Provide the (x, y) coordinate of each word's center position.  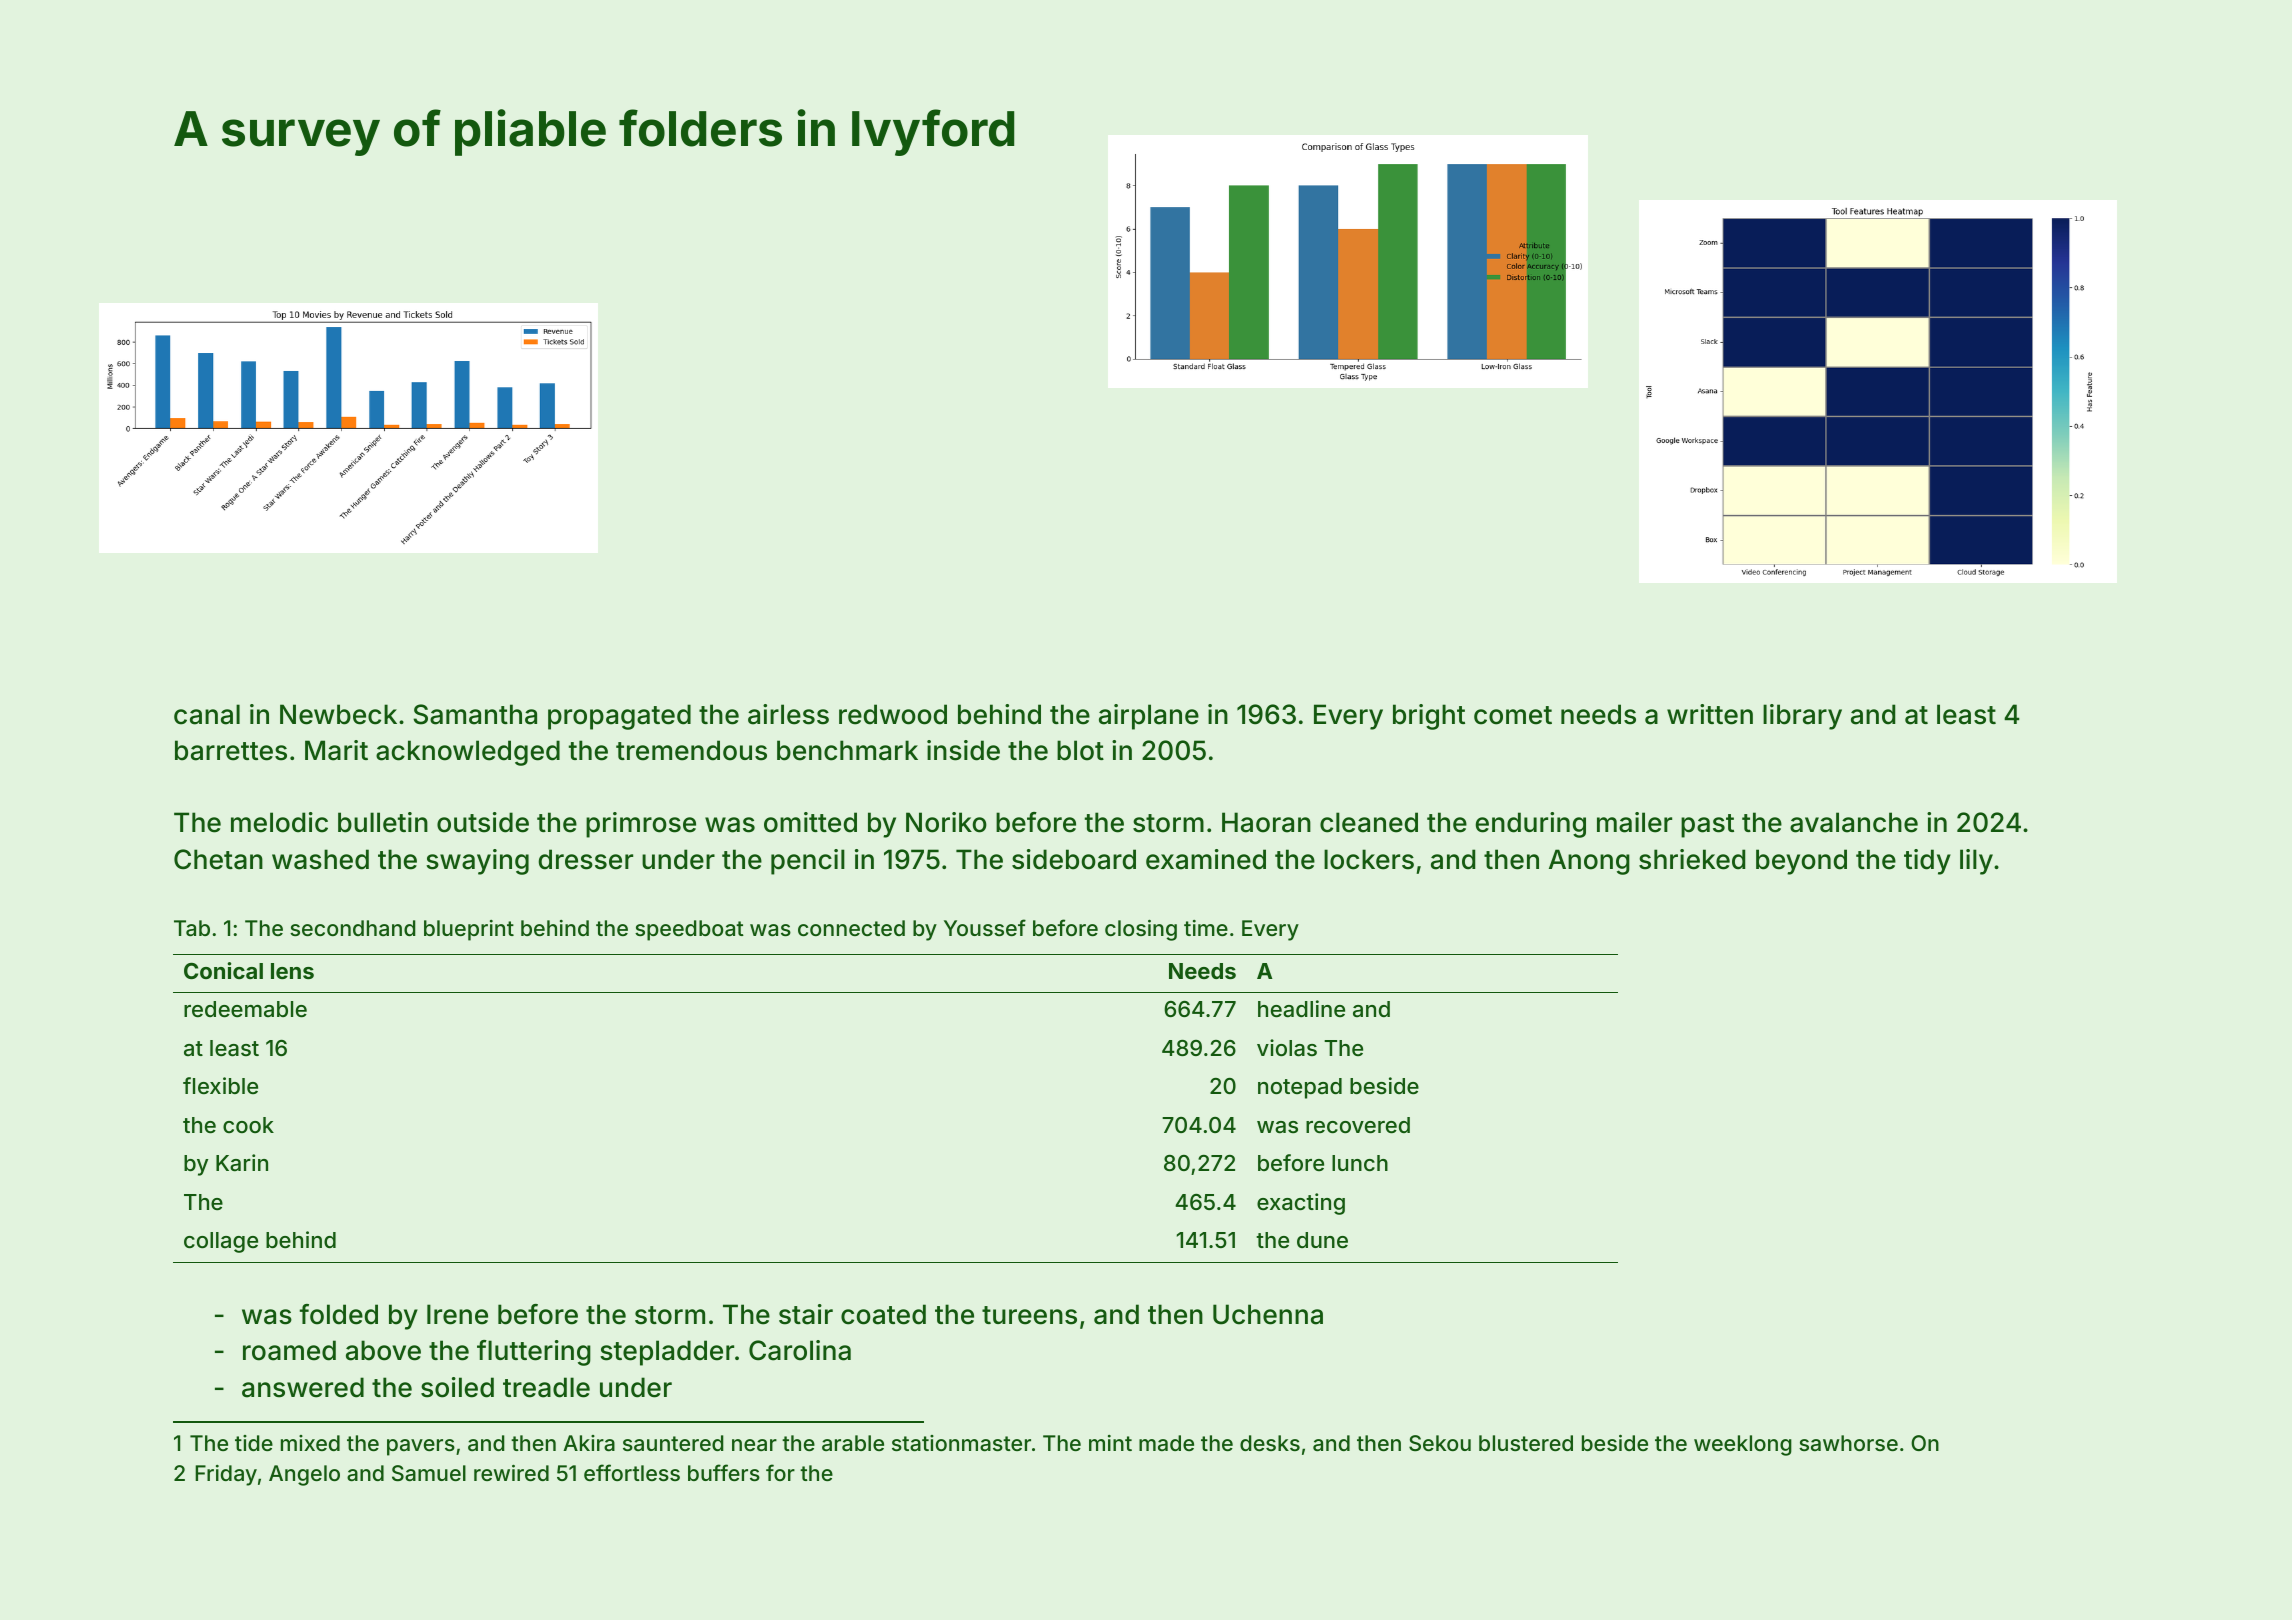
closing (1141, 930)
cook (248, 1125)
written (1710, 714)
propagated (619, 717)
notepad (1300, 1088)
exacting (1301, 1204)
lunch (1360, 1163)
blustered (1526, 1443)
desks (1270, 1443)
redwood (893, 714)
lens (292, 971)
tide (254, 1443)
